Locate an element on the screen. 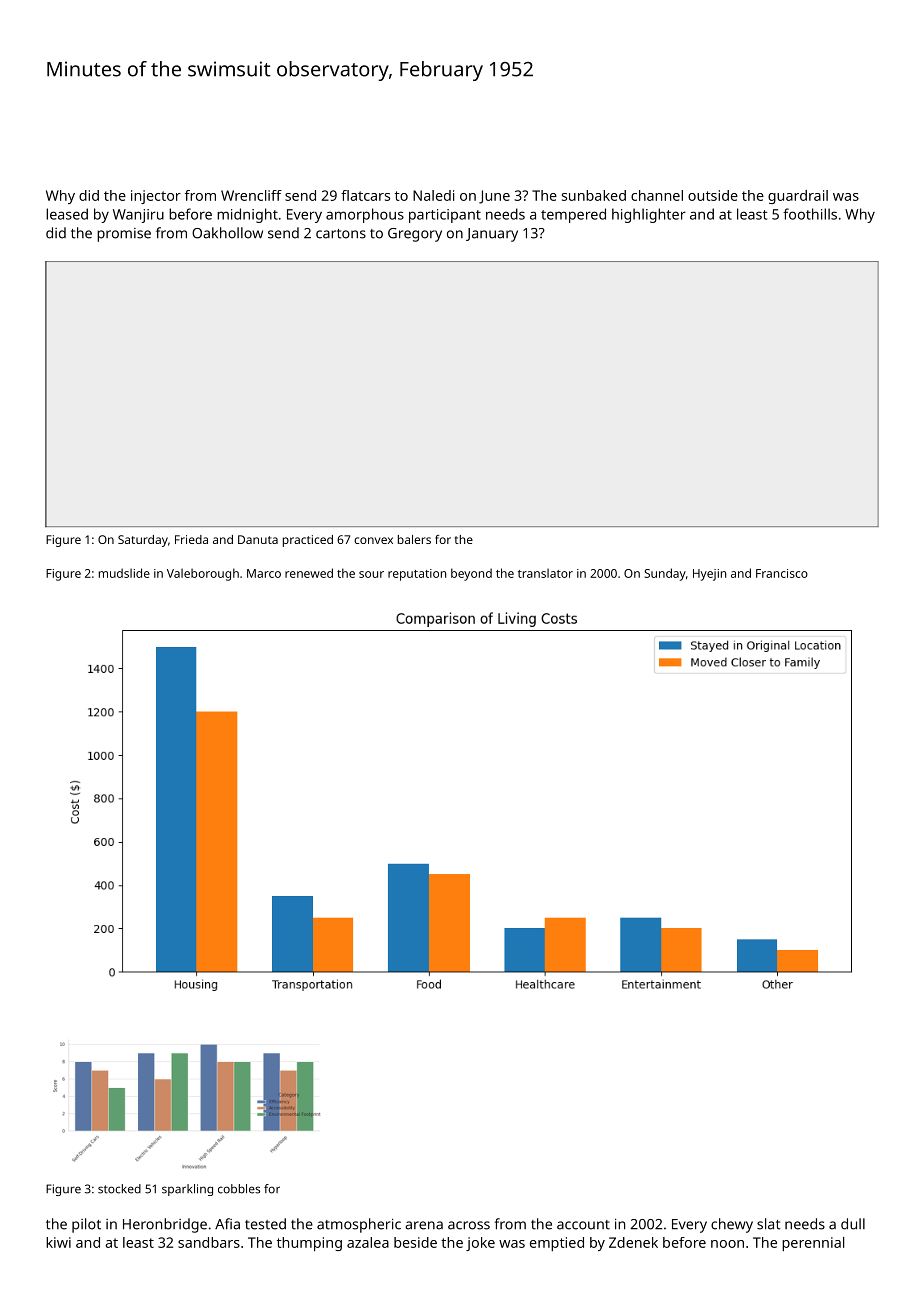 The height and width of the screenshot is (1308, 924). promise is located at coordinates (124, 235).
